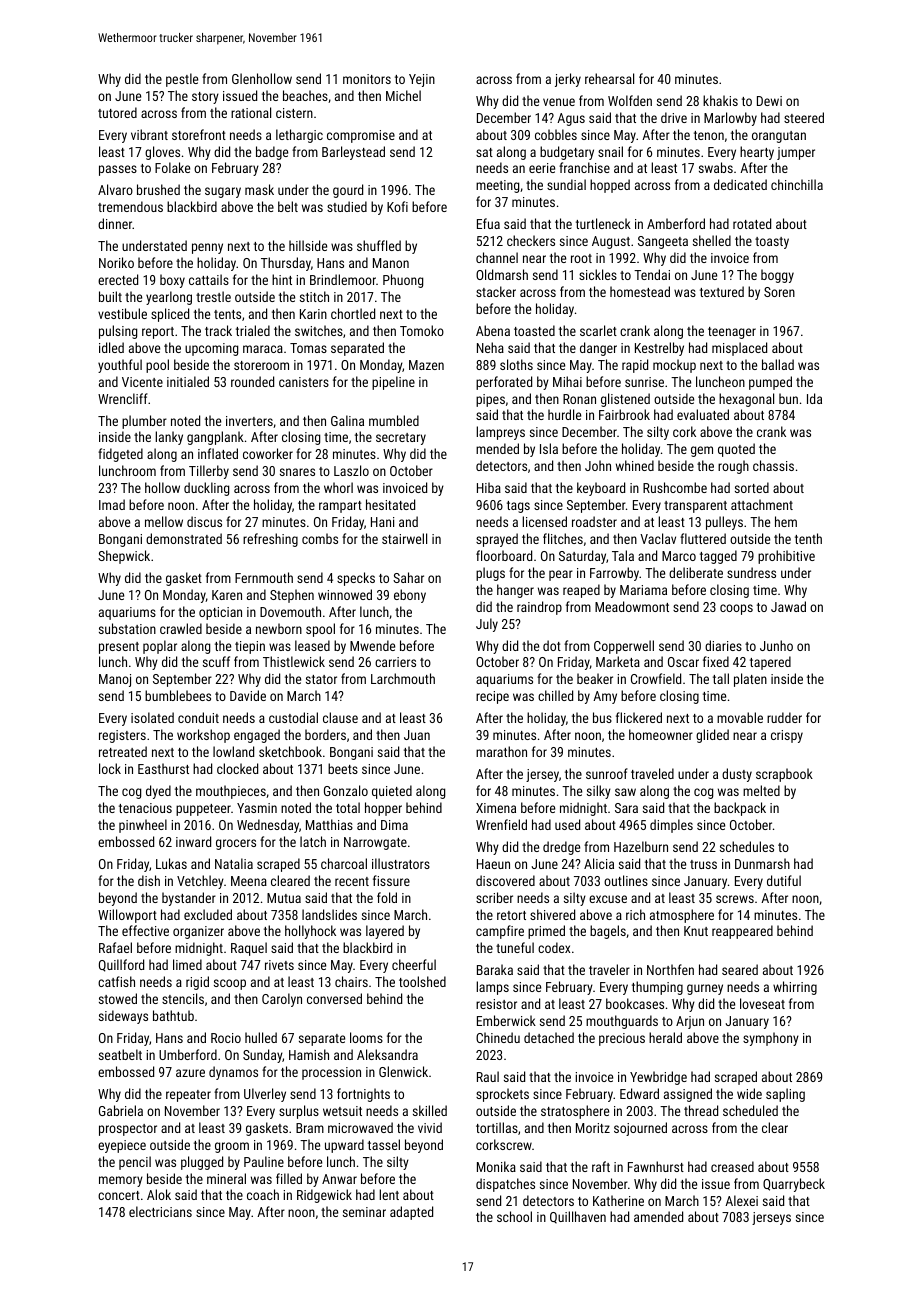  Describe the element at coordinates (120, 455) in the screenshot. I see `fidgeted` at that location.
